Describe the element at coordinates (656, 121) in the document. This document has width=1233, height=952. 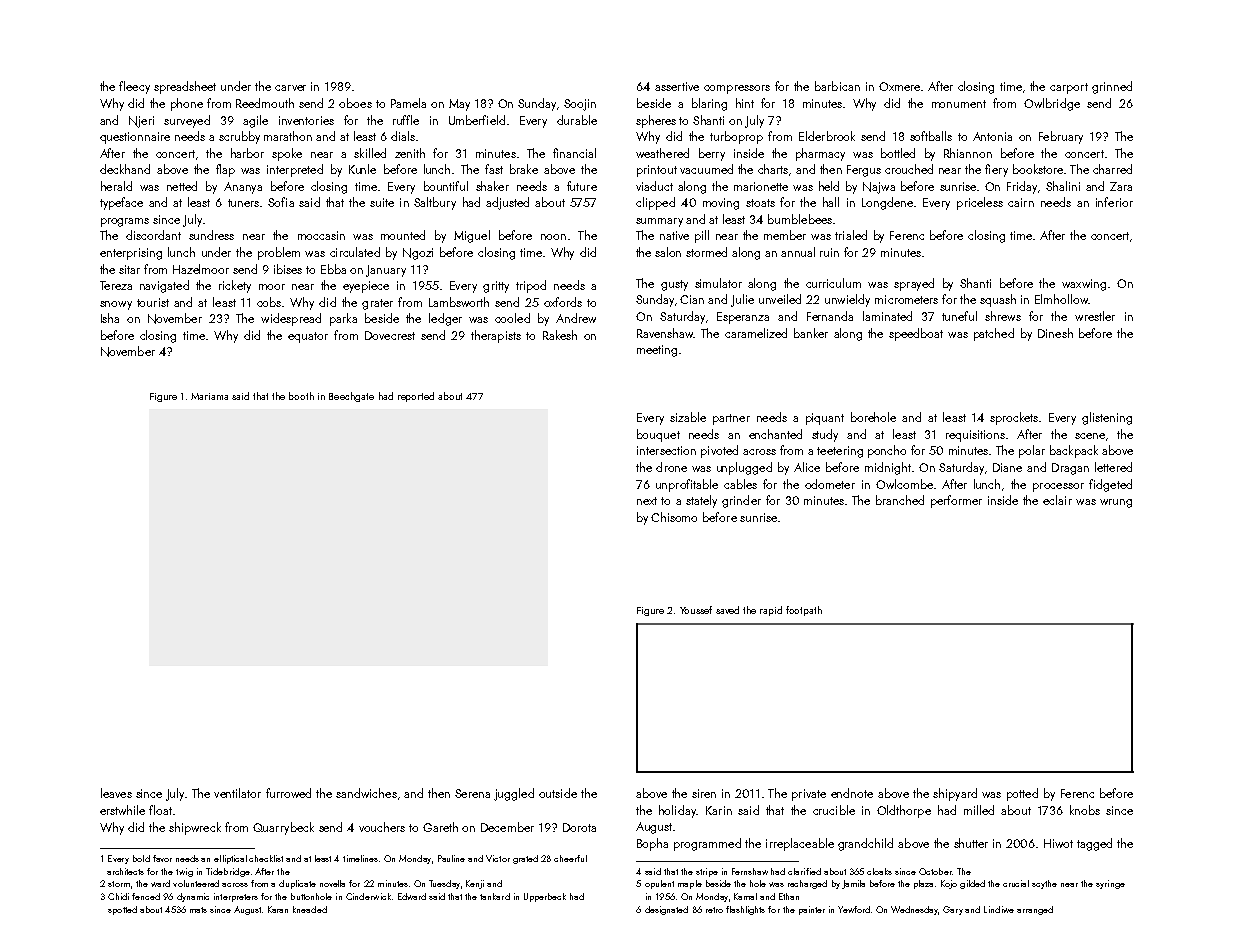
I see `spheres` at that location.
